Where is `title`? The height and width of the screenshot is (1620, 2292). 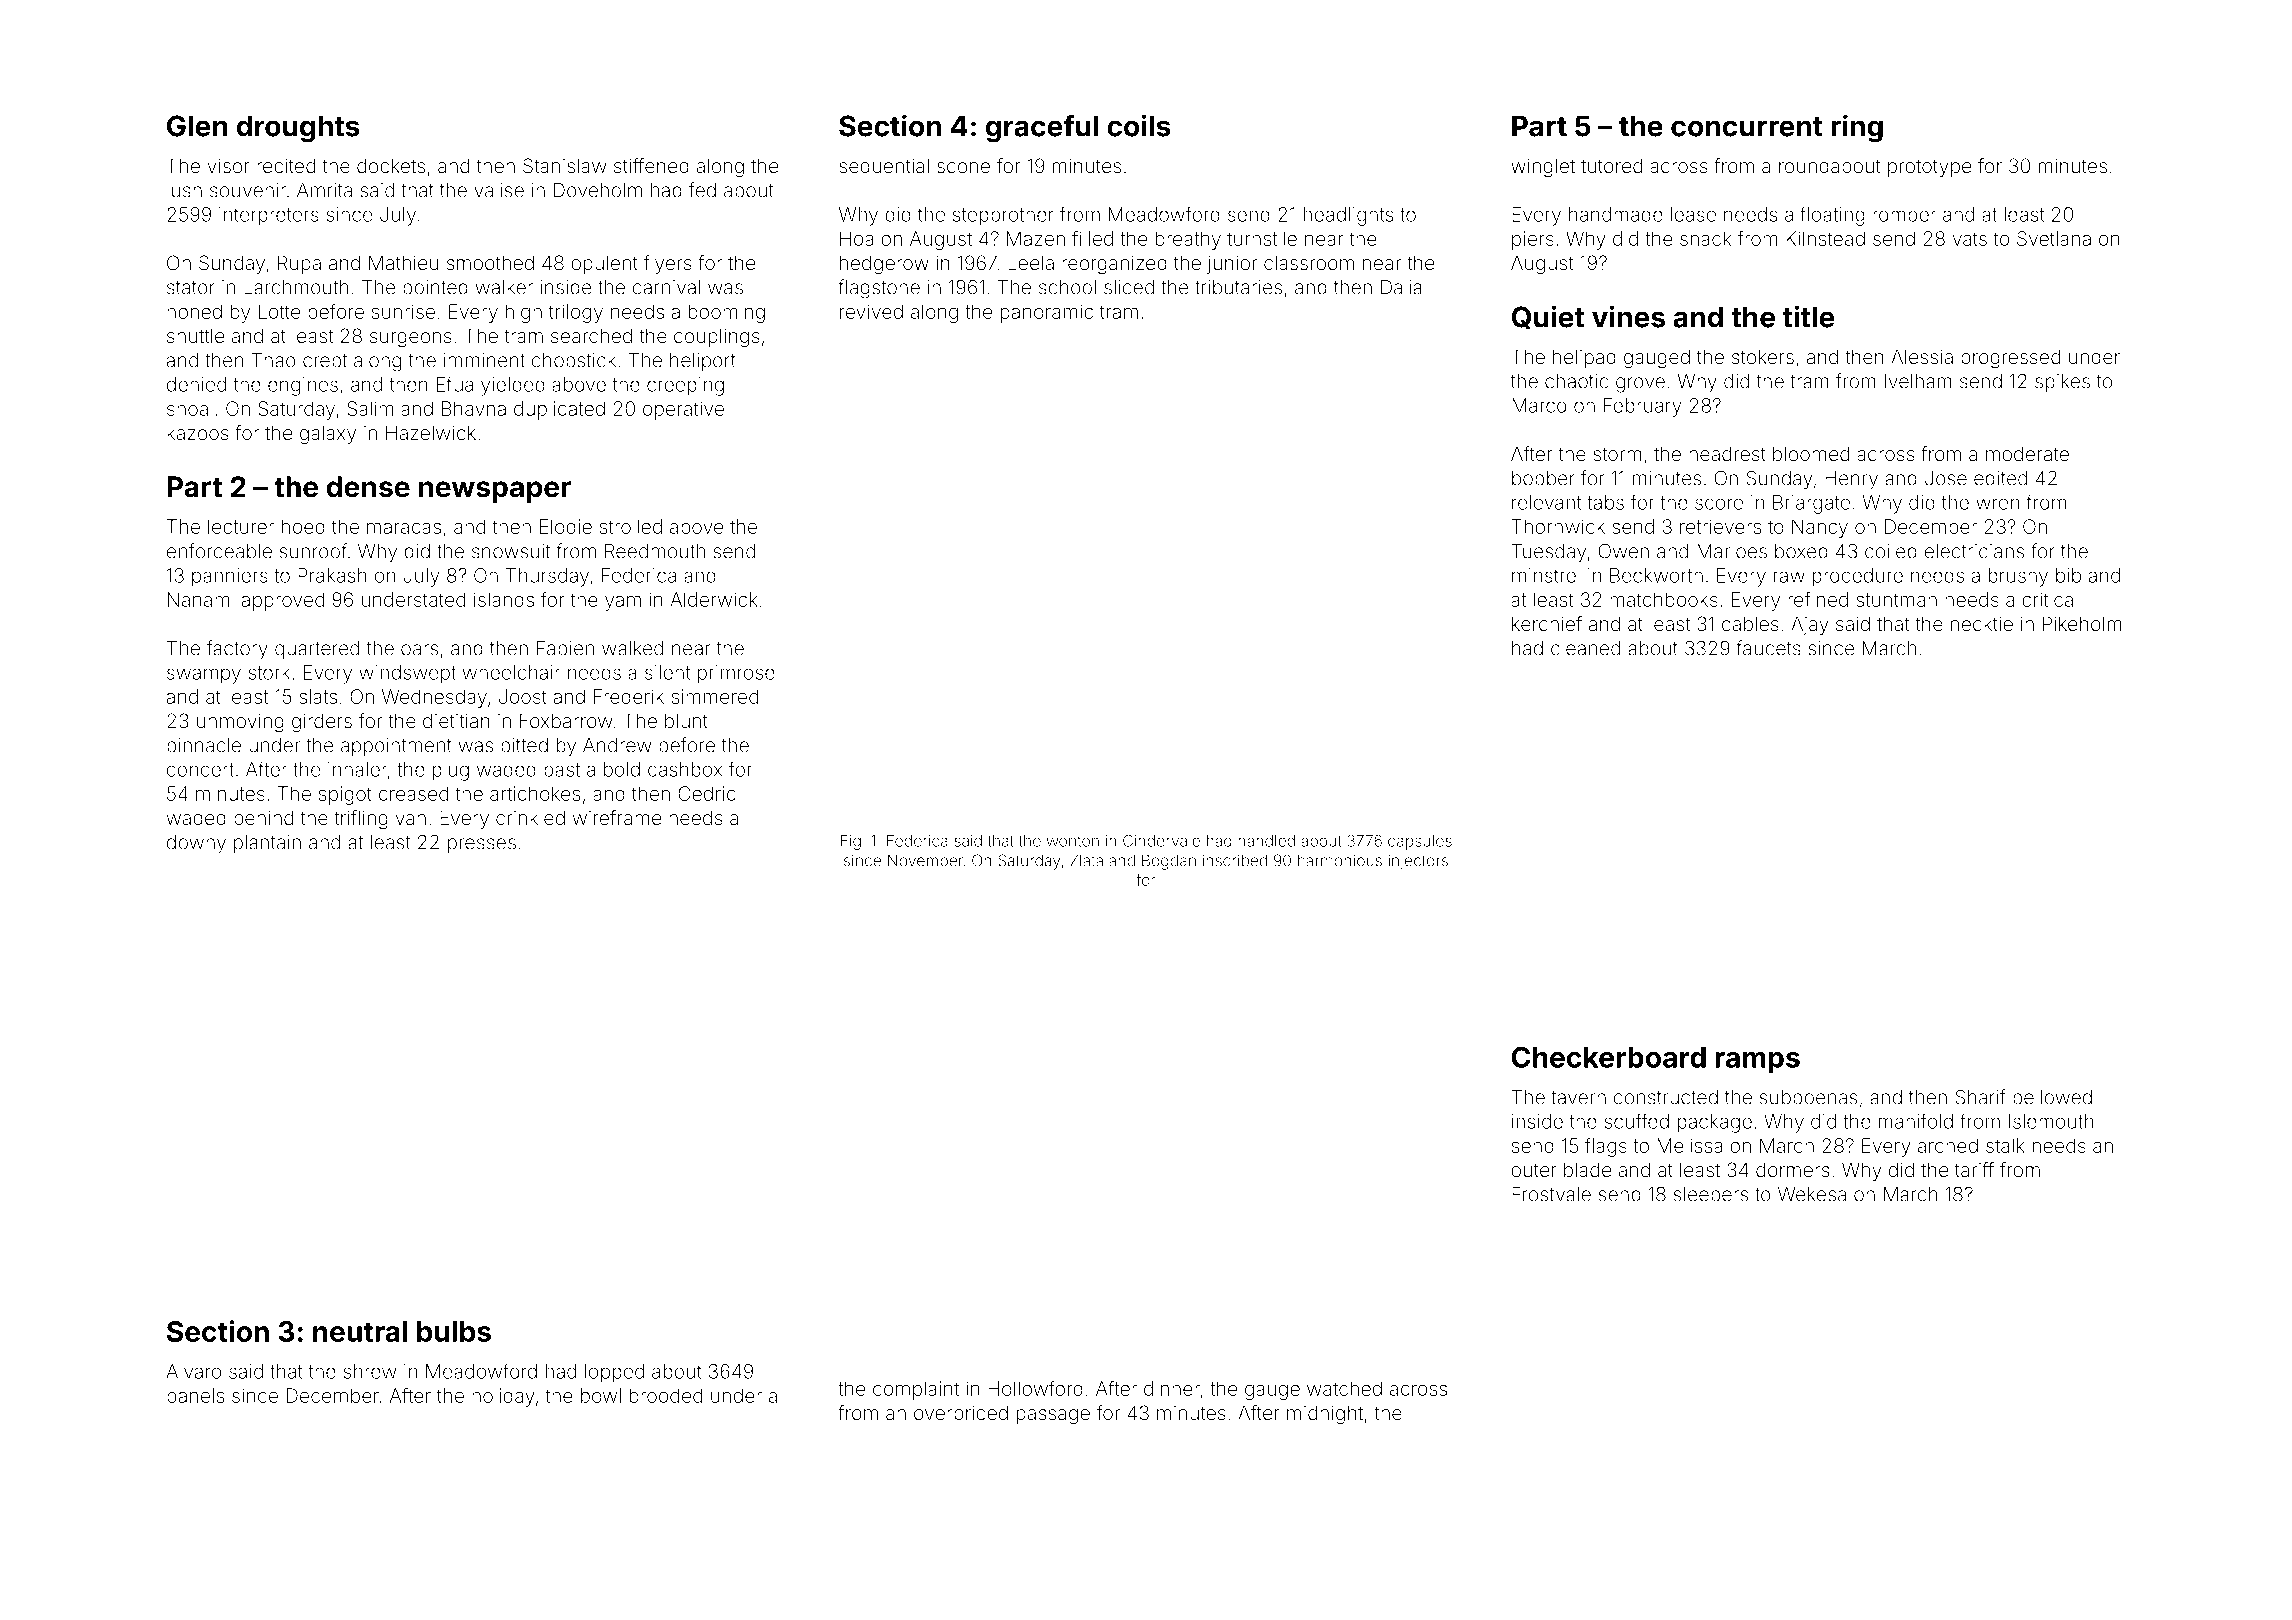
title is located at coordinates (1808, 316).
